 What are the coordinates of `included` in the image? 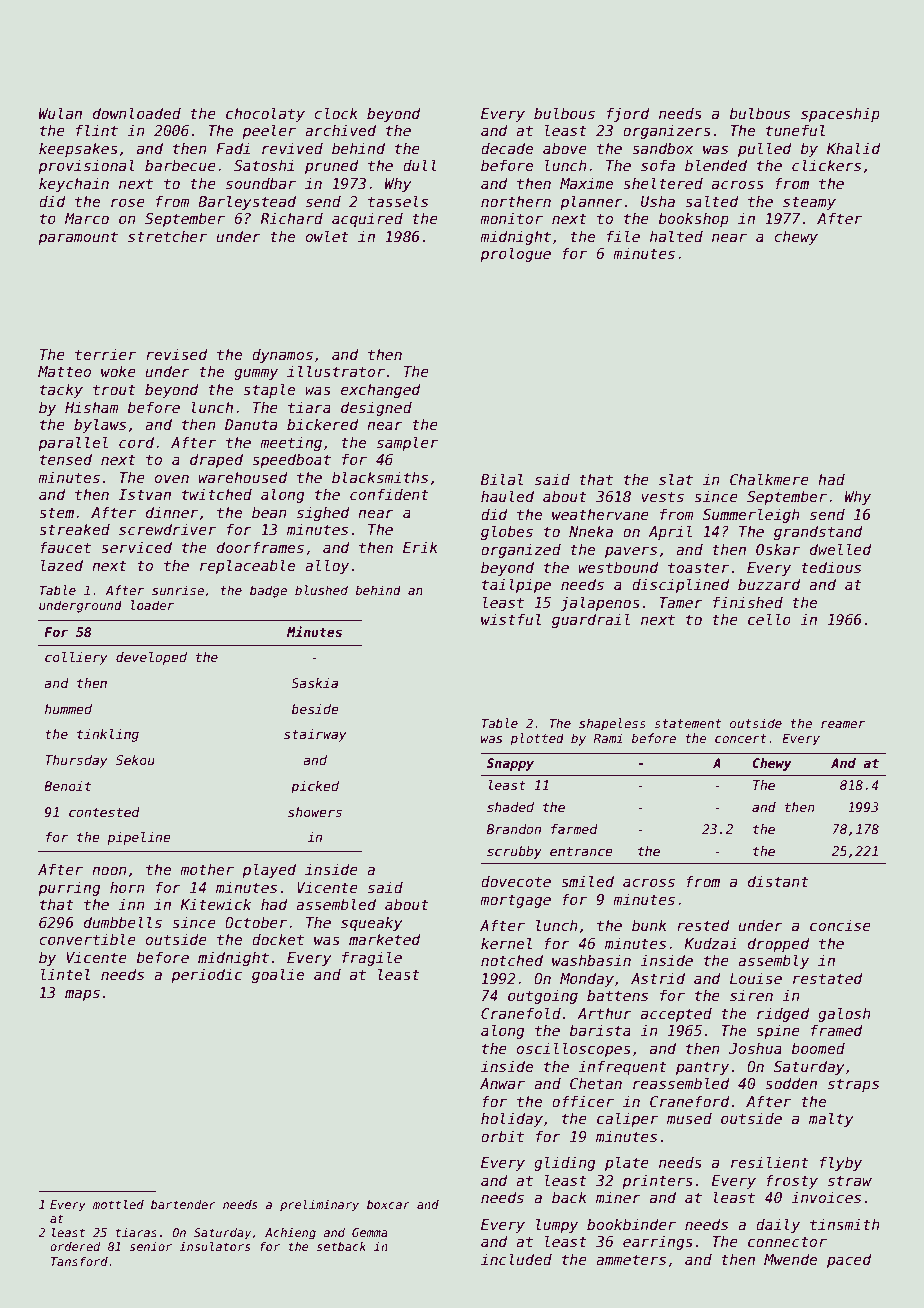 It's located at (516, 1259).
